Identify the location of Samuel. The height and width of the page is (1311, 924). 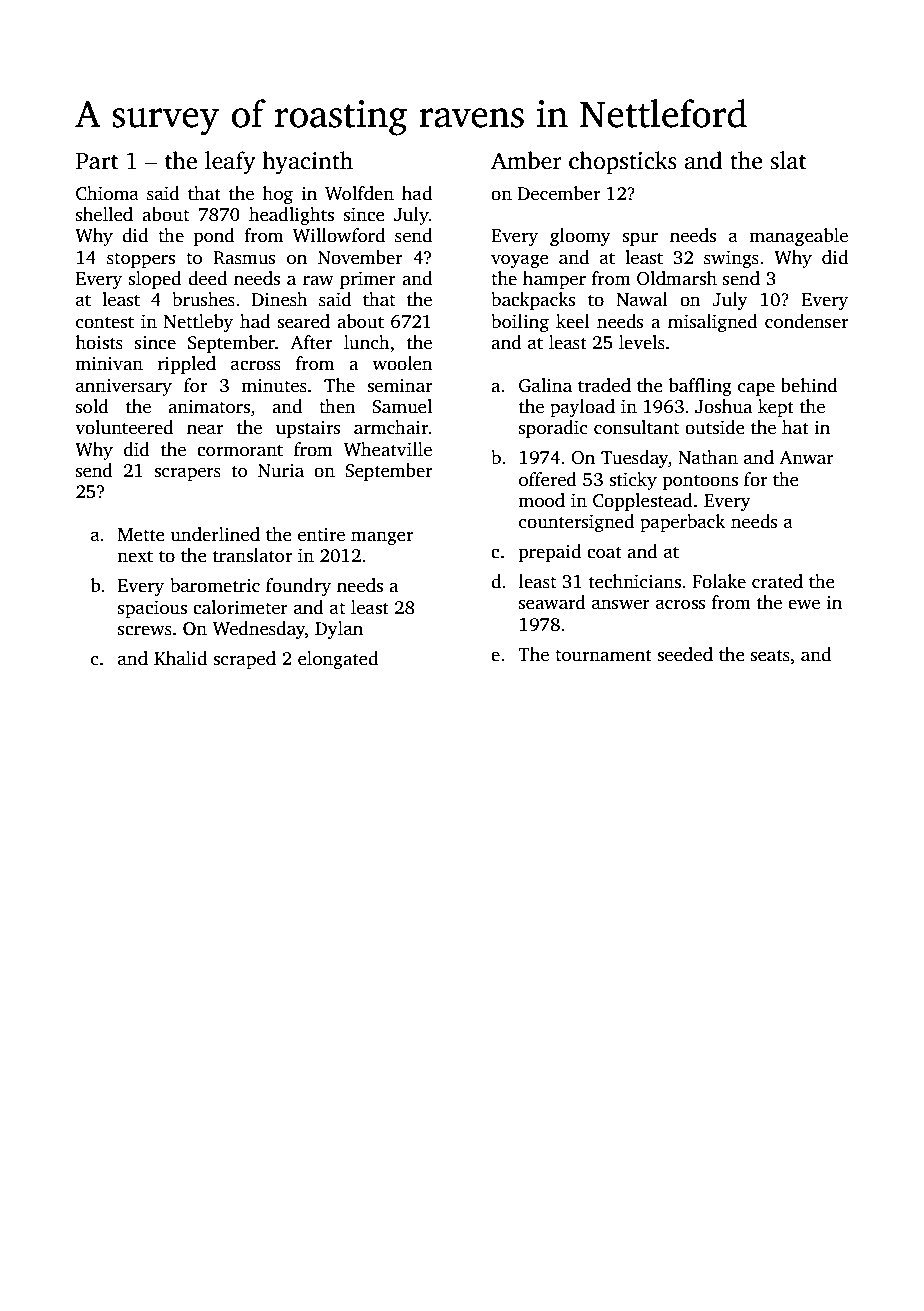
(402, 406).
